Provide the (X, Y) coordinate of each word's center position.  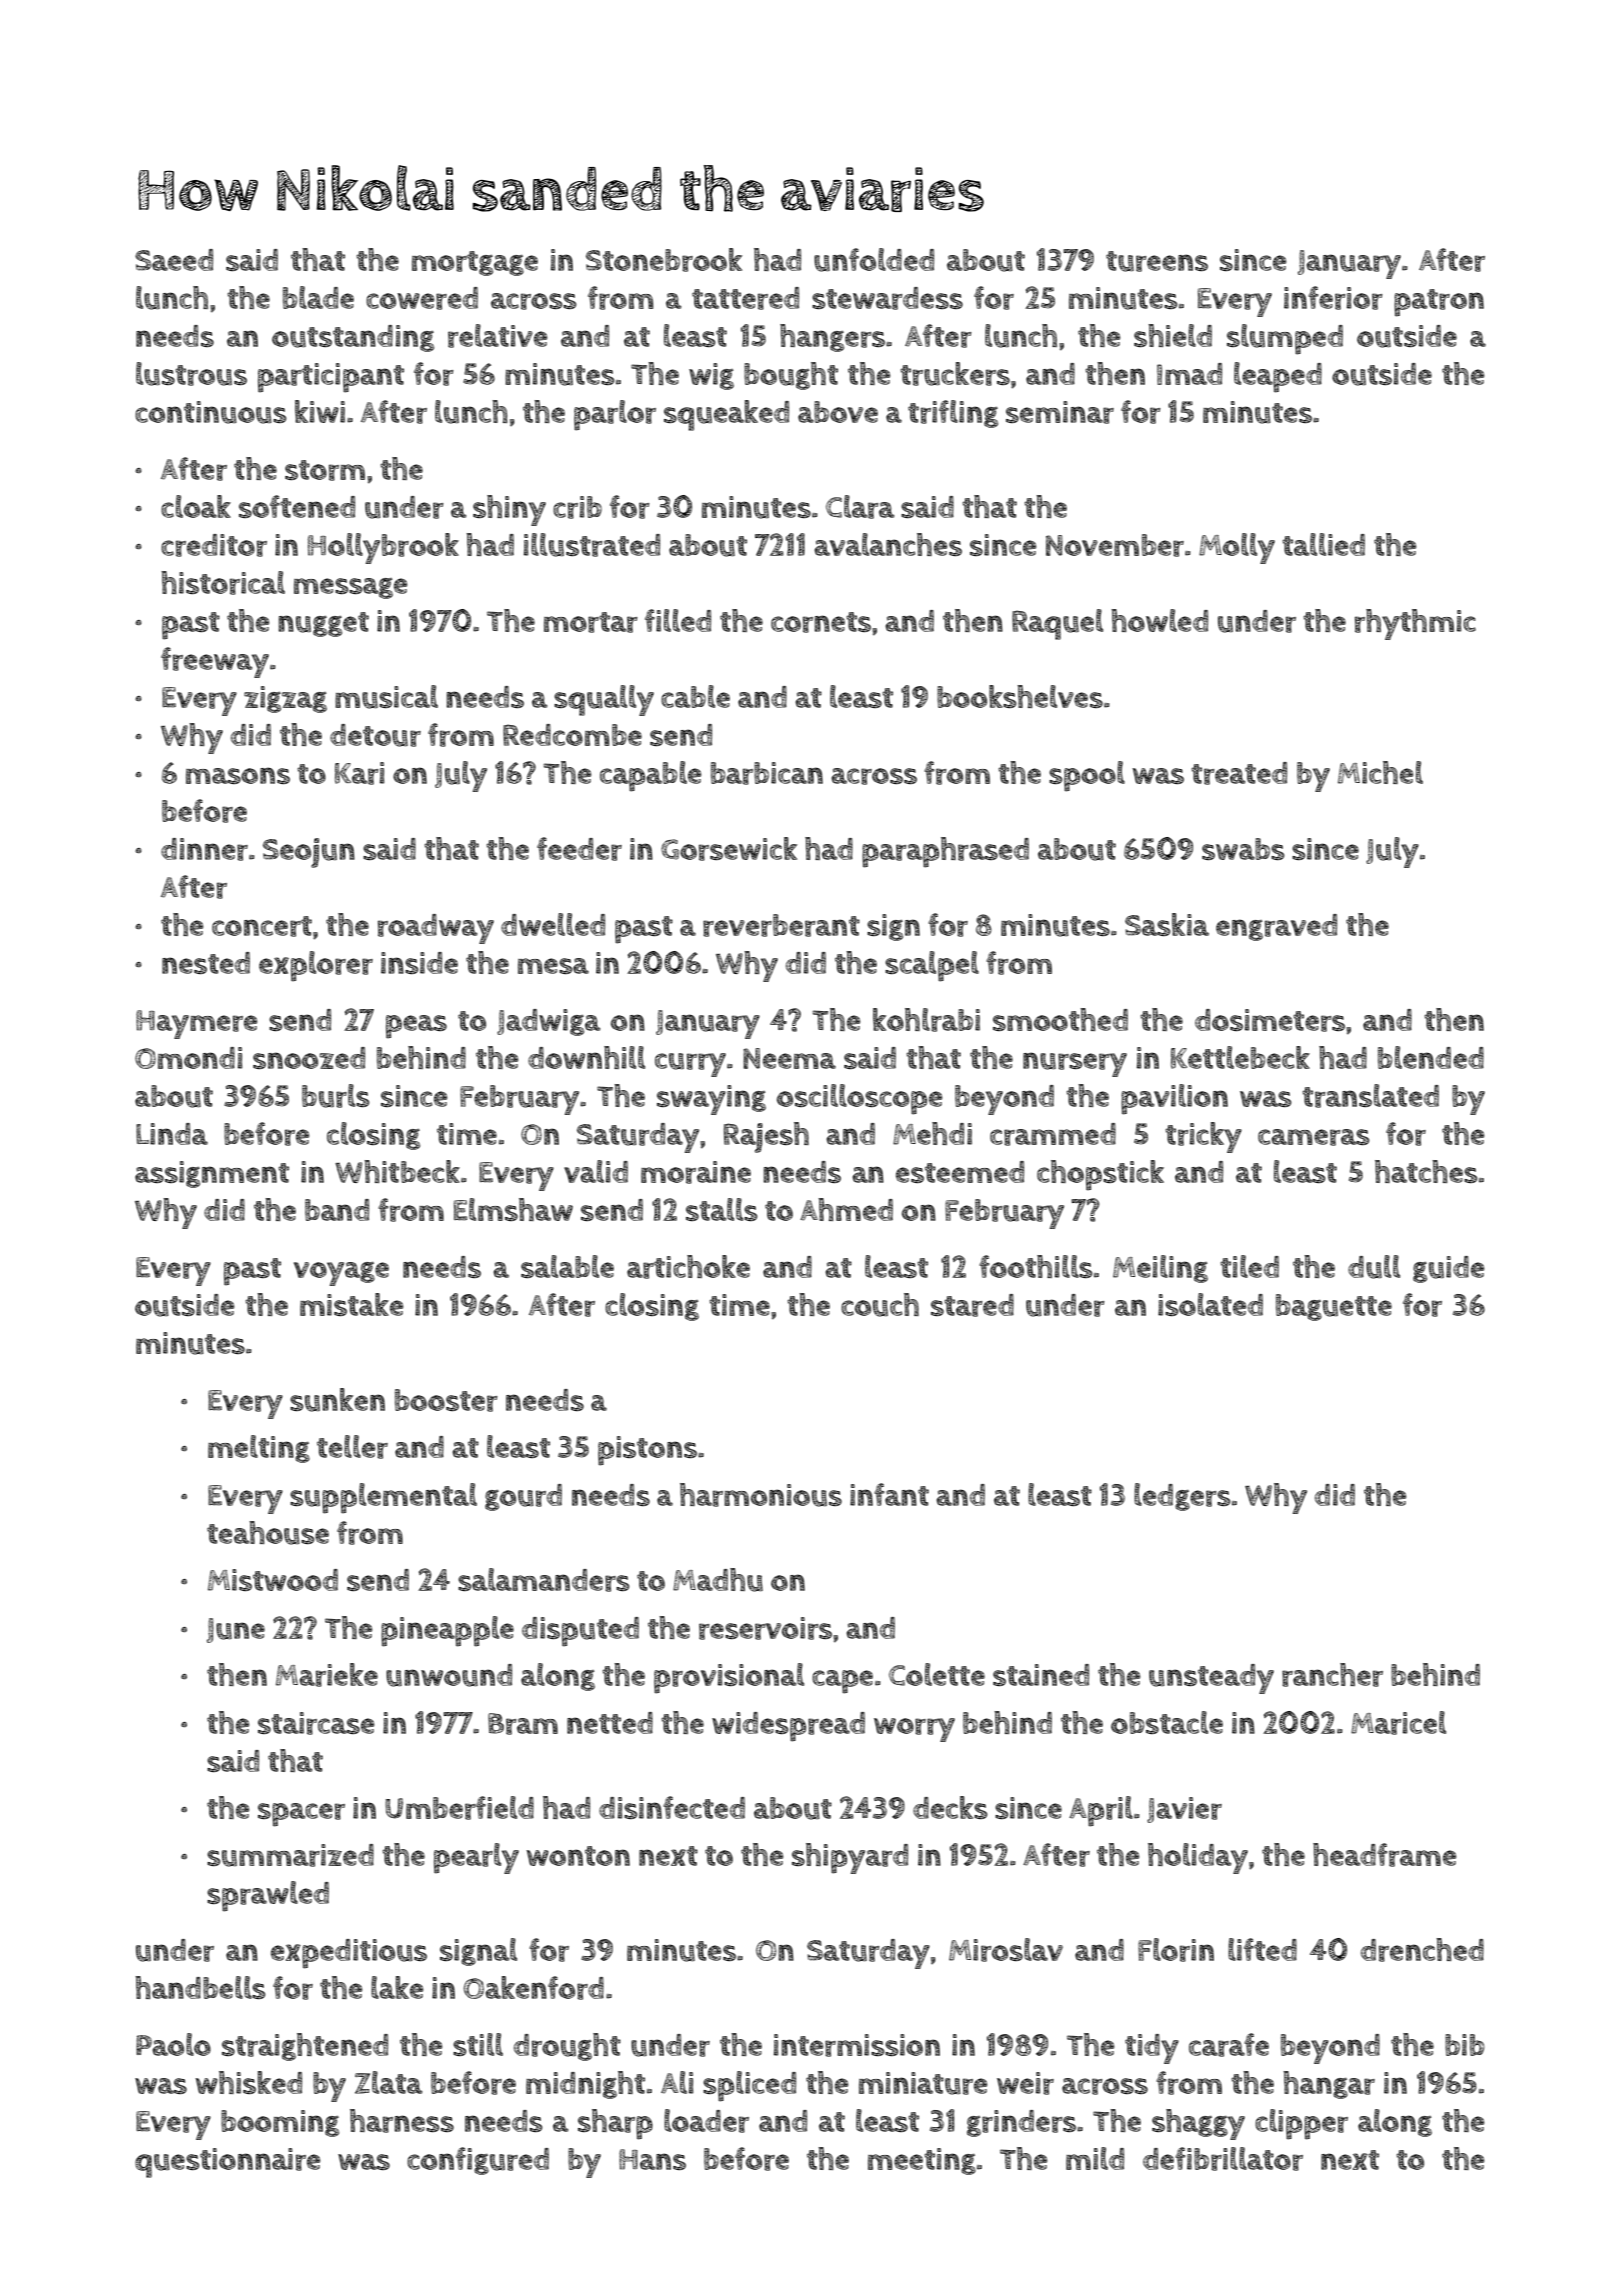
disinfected (672, 1807)
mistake (351, 1304)
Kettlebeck (1240, 1057)
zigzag (285, 699)
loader (706, 2121)
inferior (1333, 298)
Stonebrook (664, 260)
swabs (1243, 849)
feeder (579, 849)
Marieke (327, 1675)
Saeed (174, 260)
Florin (1176, 1950)
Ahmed (846, 1209)
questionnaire (227, 2163)
